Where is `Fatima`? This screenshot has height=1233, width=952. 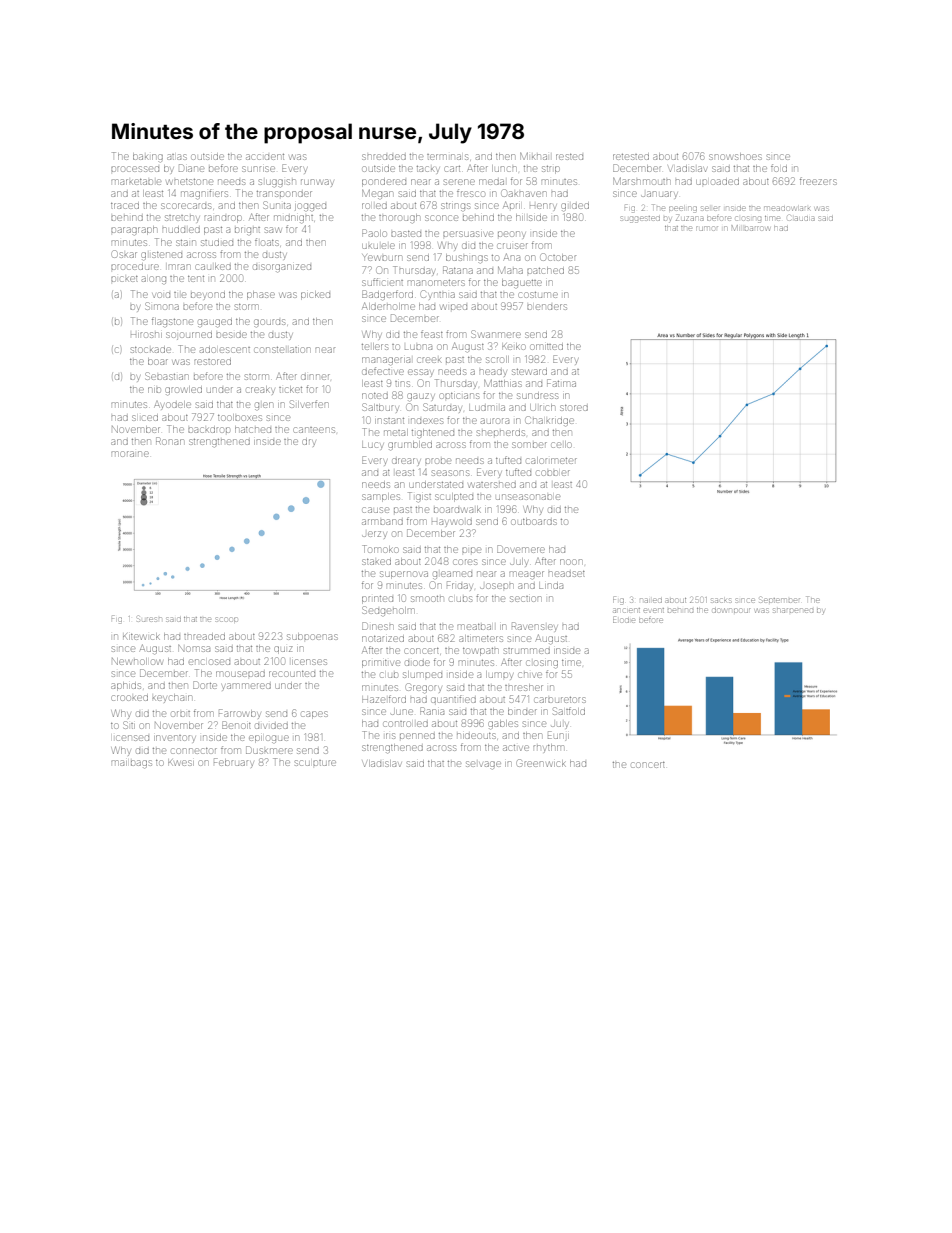 Fatima is located at coordinates (561, 383).
